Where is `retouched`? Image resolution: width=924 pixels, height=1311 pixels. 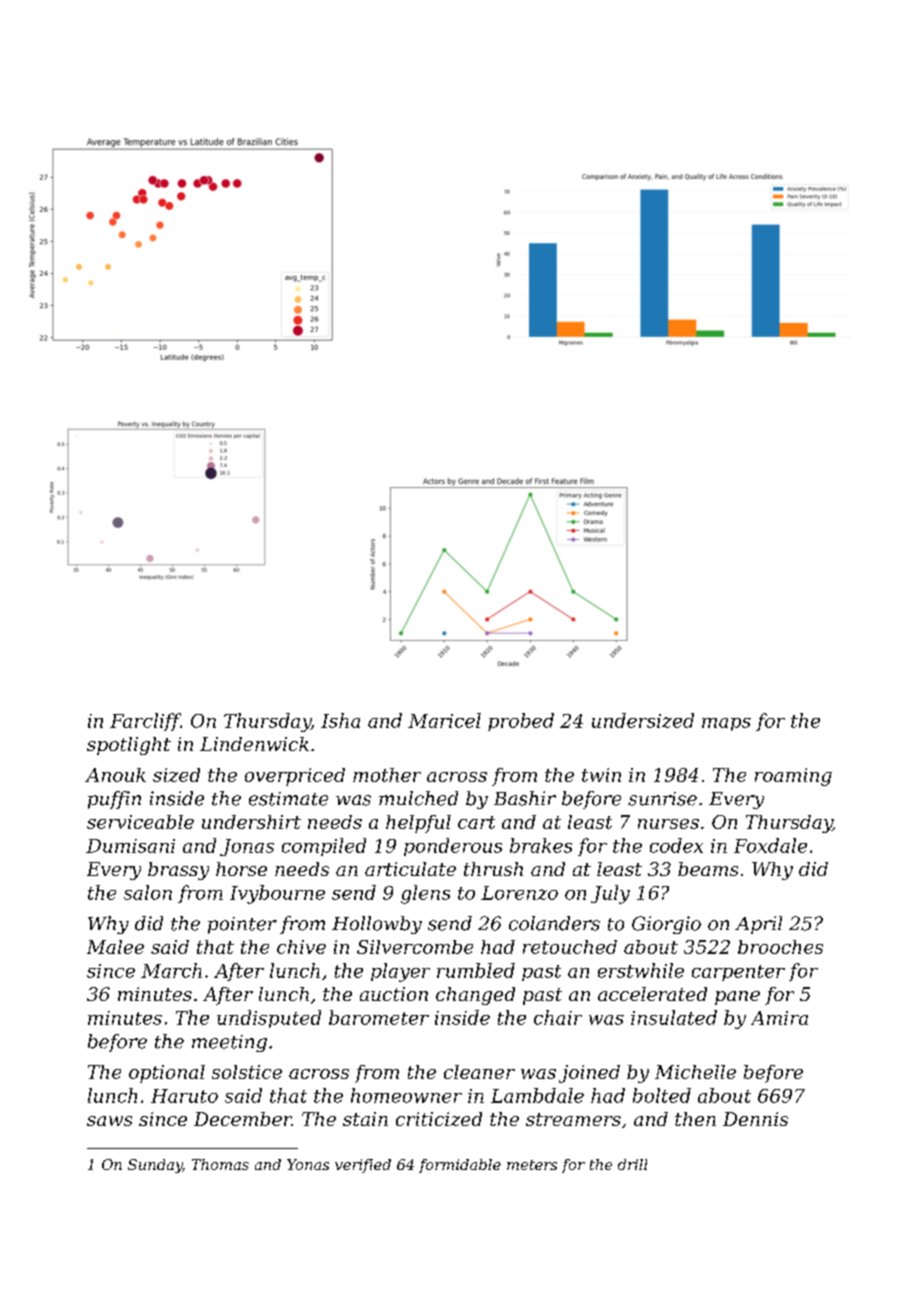
retouched is located at coordinates (570, 947).
